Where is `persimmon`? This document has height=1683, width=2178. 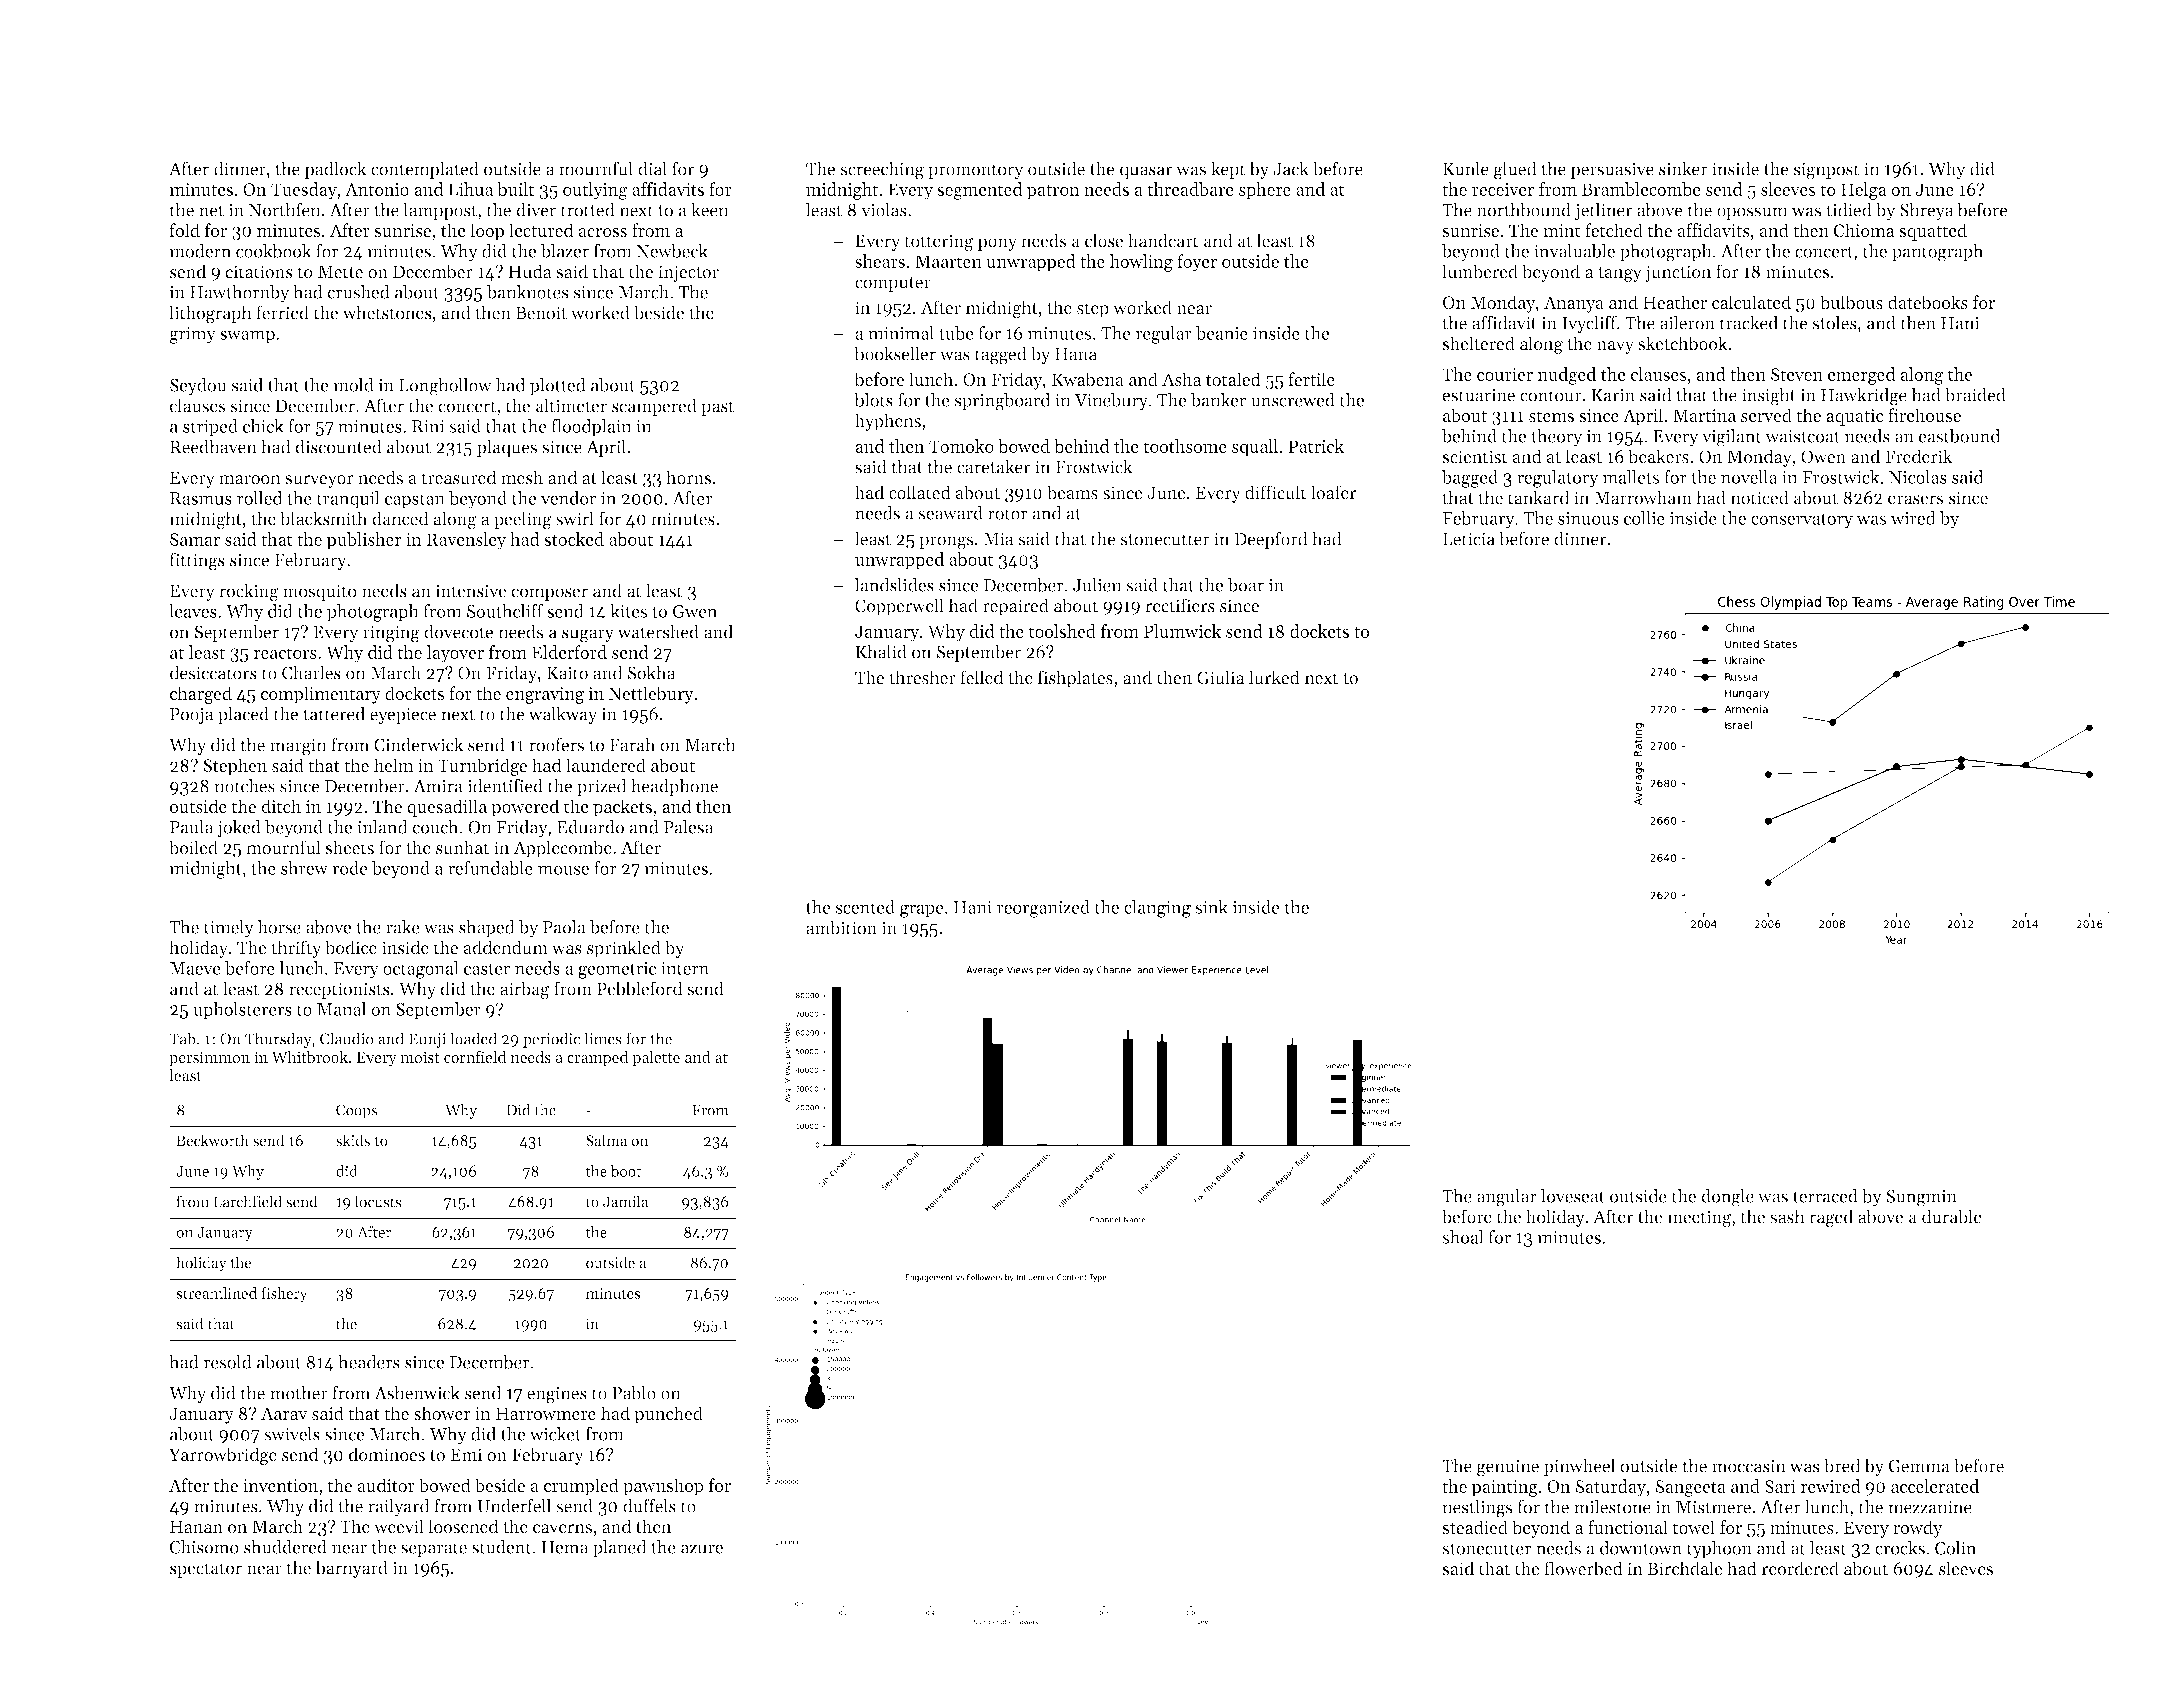 persimmon is located at coordinates (209, 1058).
